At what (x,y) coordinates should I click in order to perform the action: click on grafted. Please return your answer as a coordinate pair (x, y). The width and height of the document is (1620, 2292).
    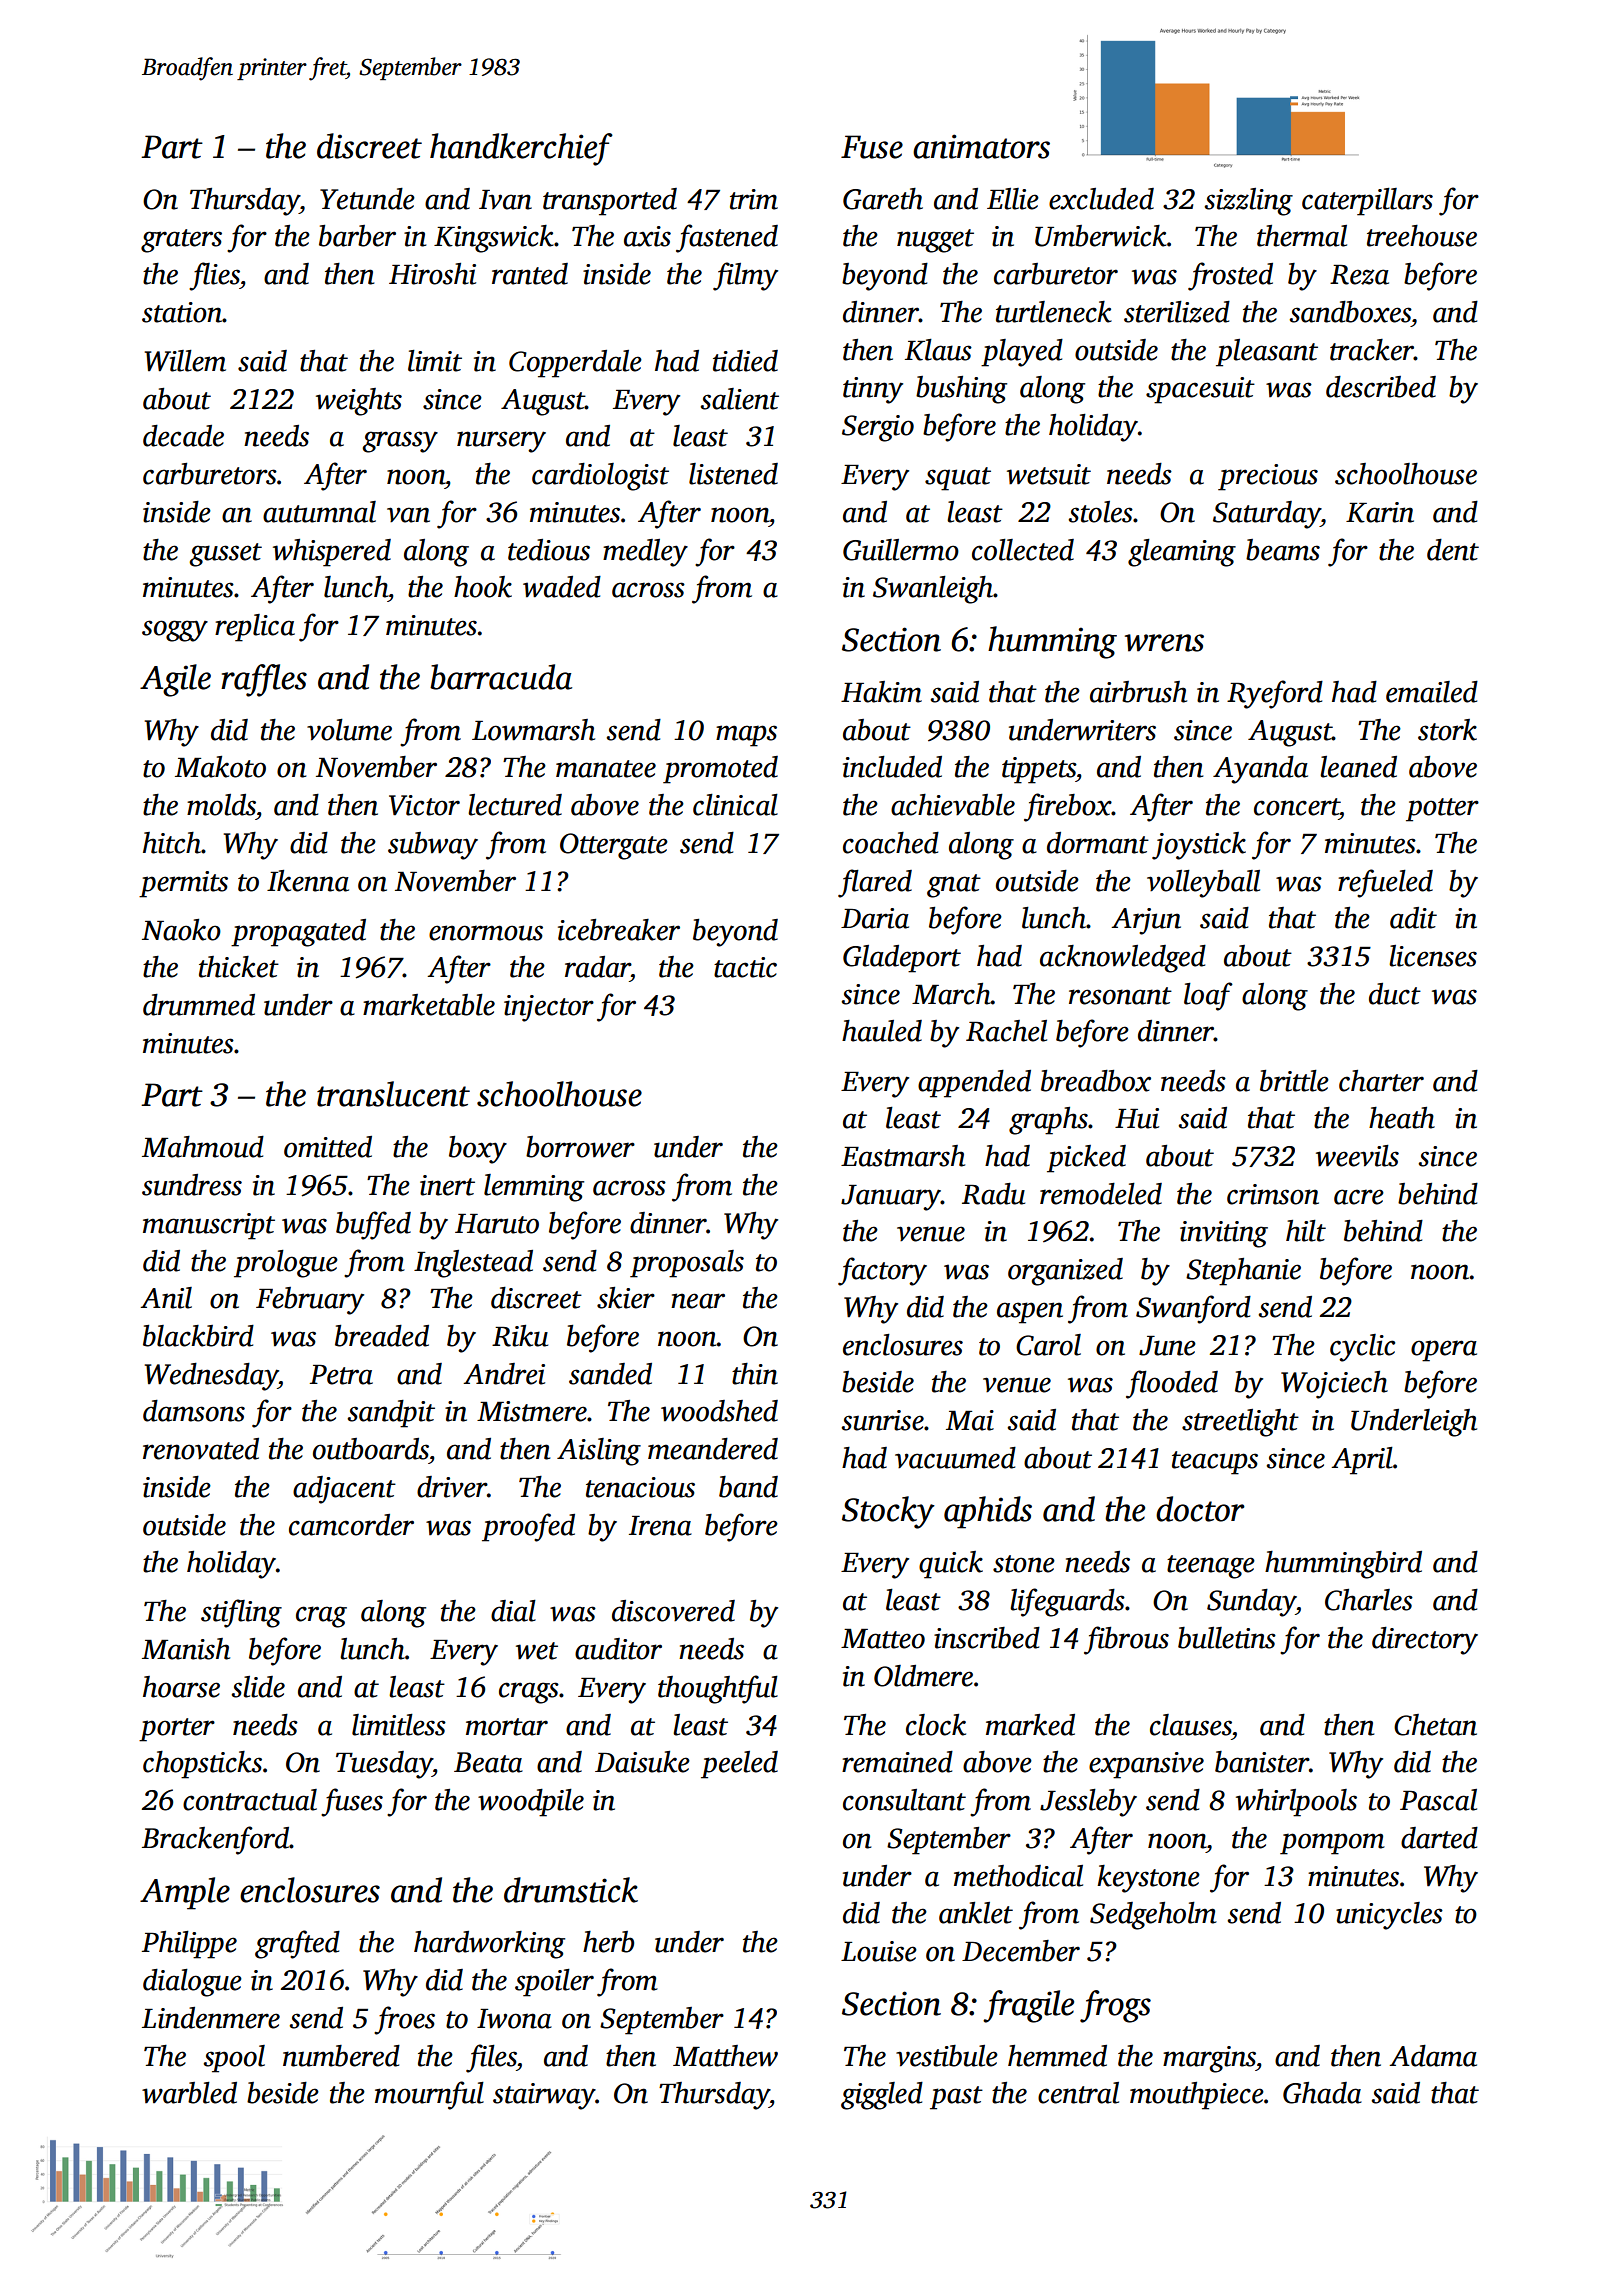
    Looking at the image, I should click on (297, 1944).
